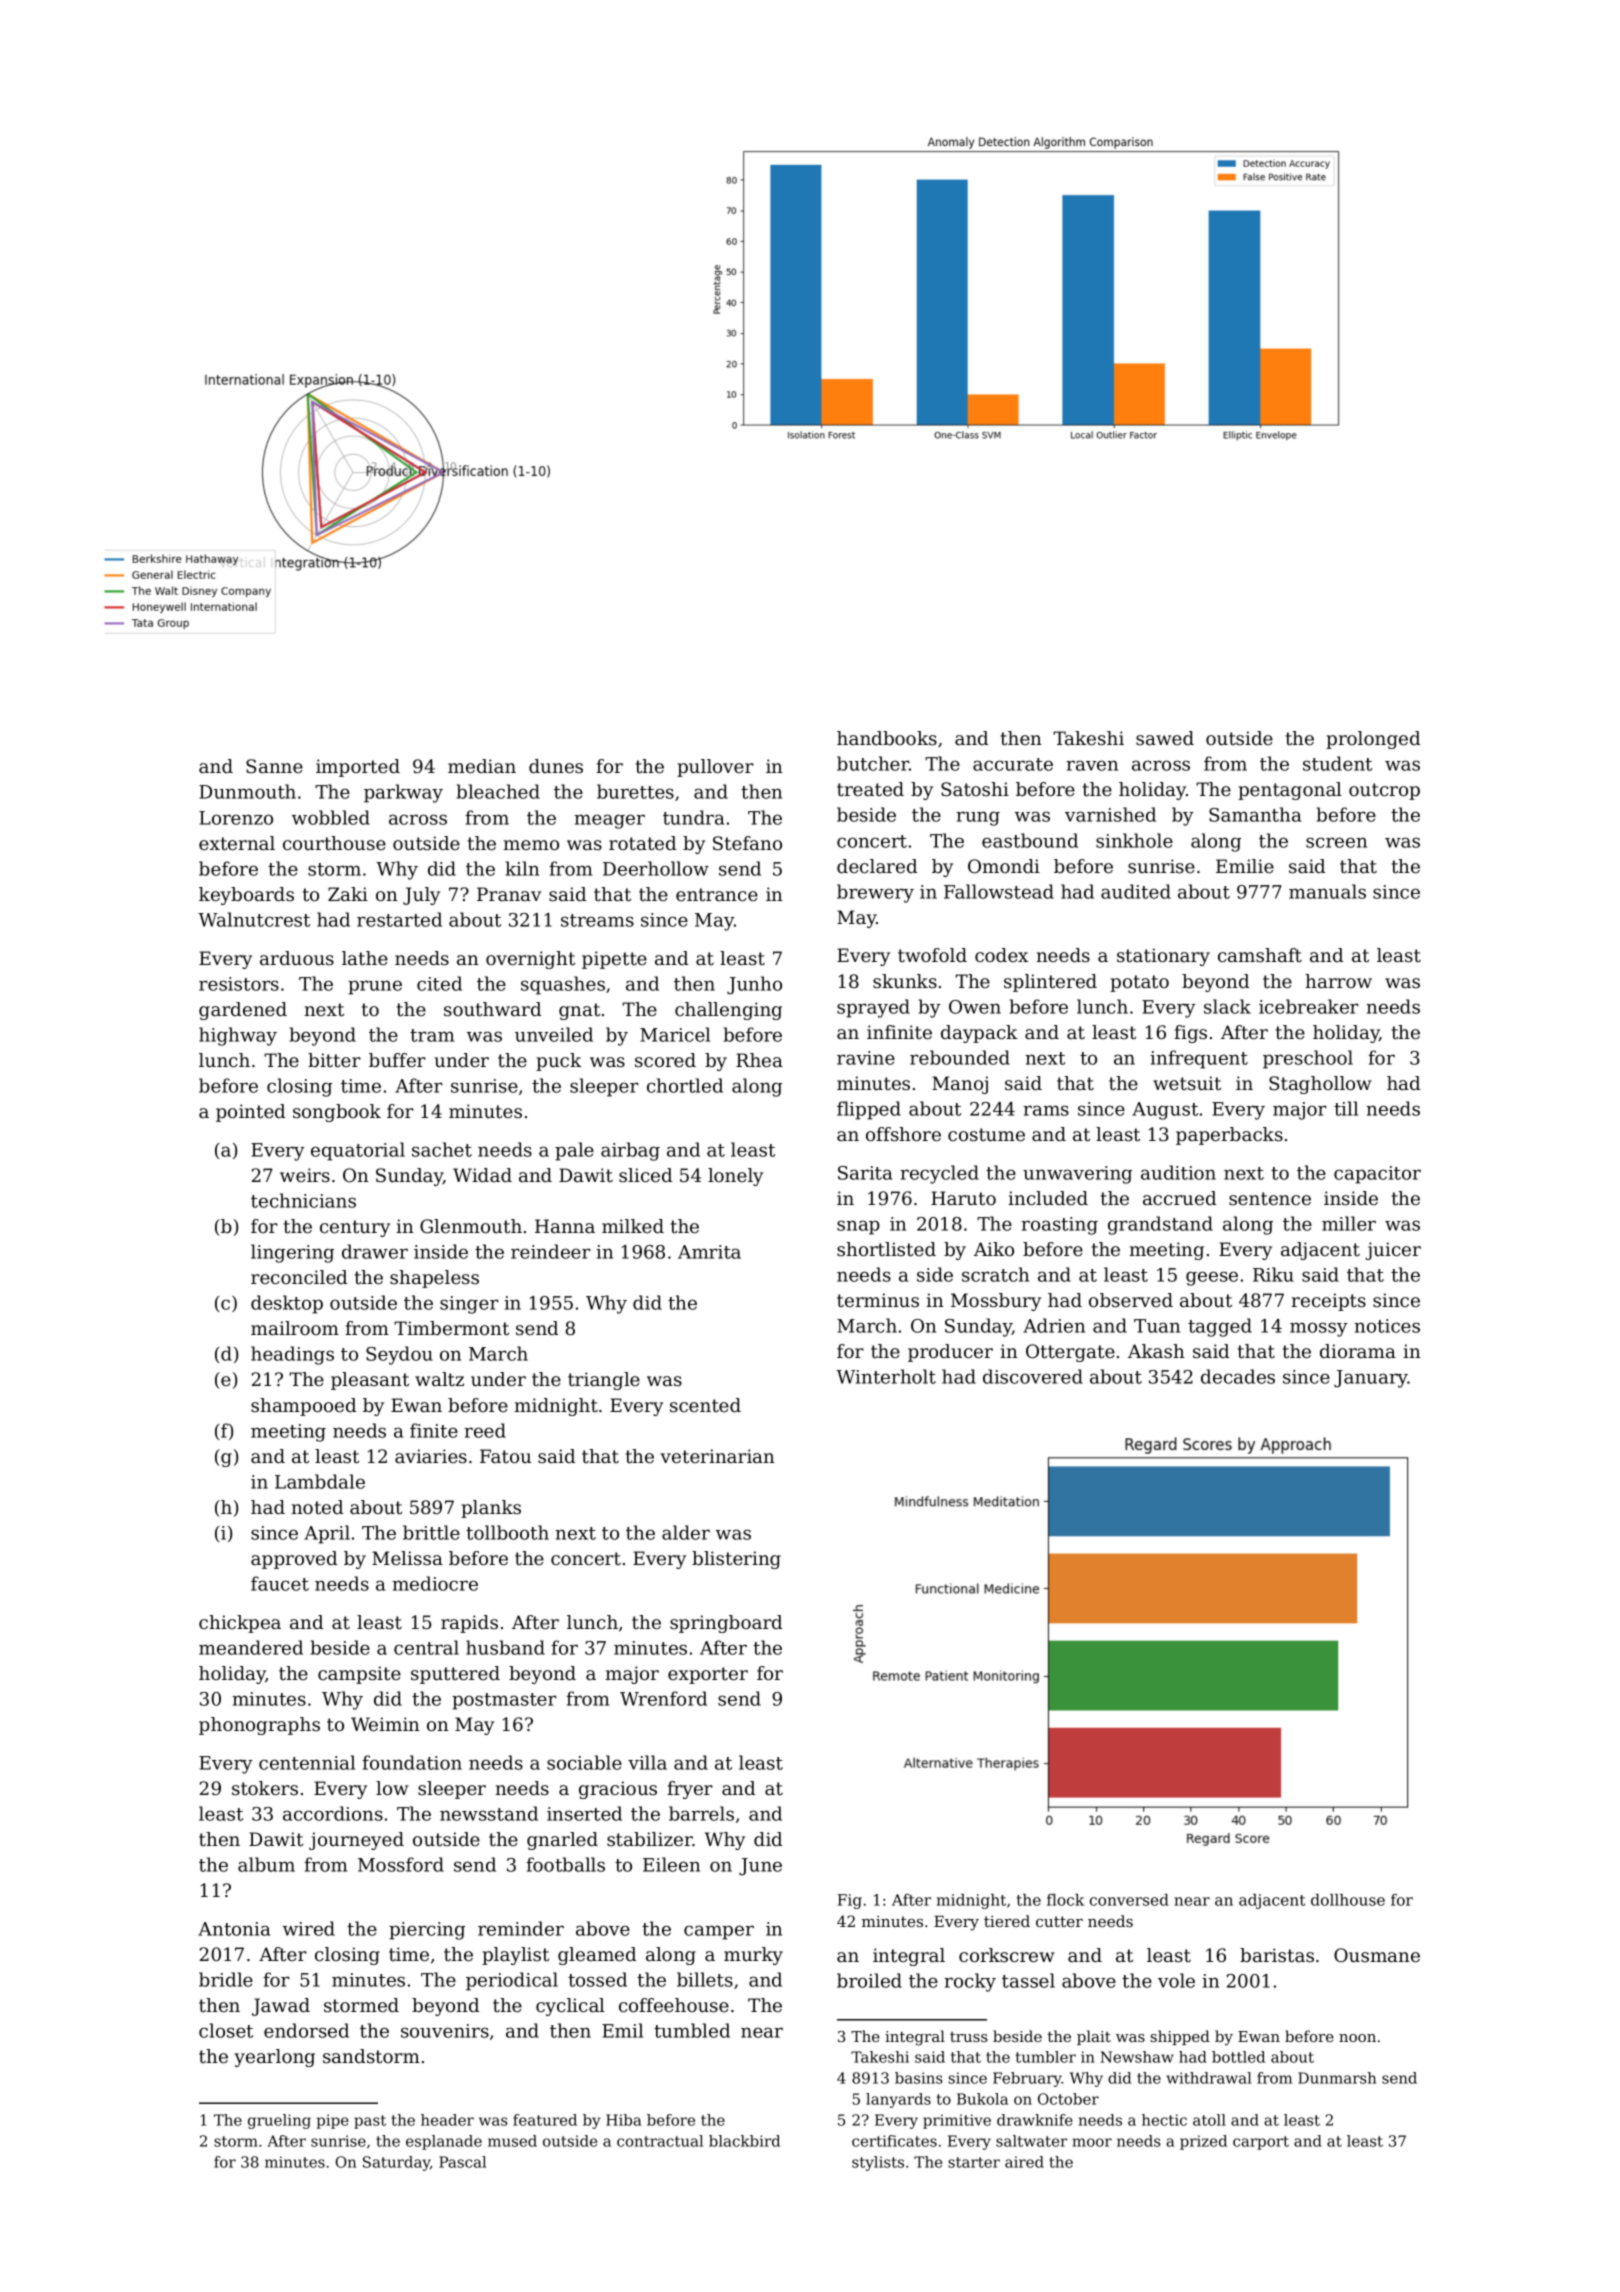 The image size is (1620, 2292). Describe the element at coordinates (247, 791) in the screenshot. I see `Dunmouth` at that location.
